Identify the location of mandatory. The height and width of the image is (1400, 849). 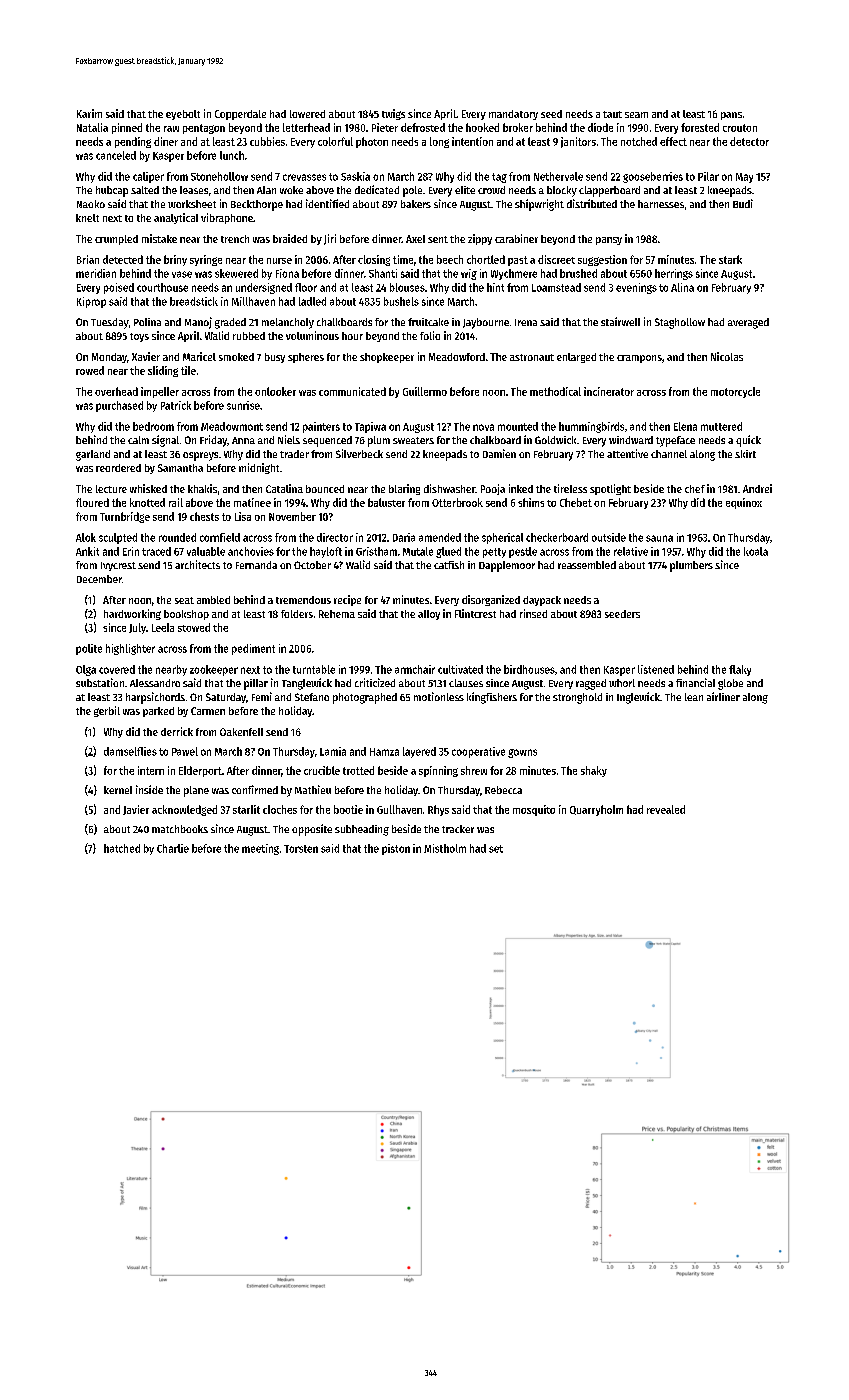
(513, 115).
